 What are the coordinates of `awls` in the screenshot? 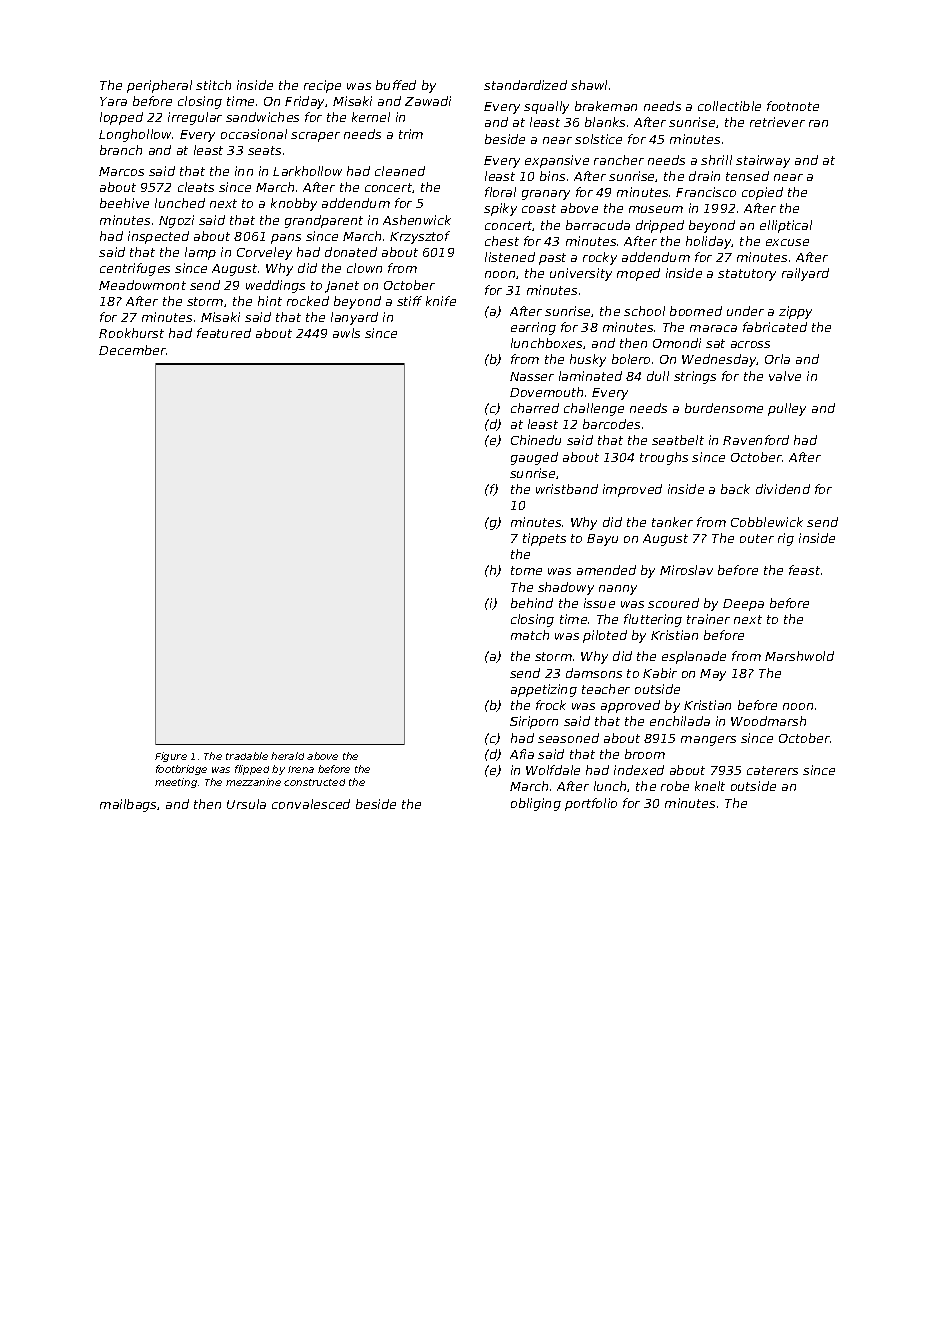 It's located at (346, 333).
